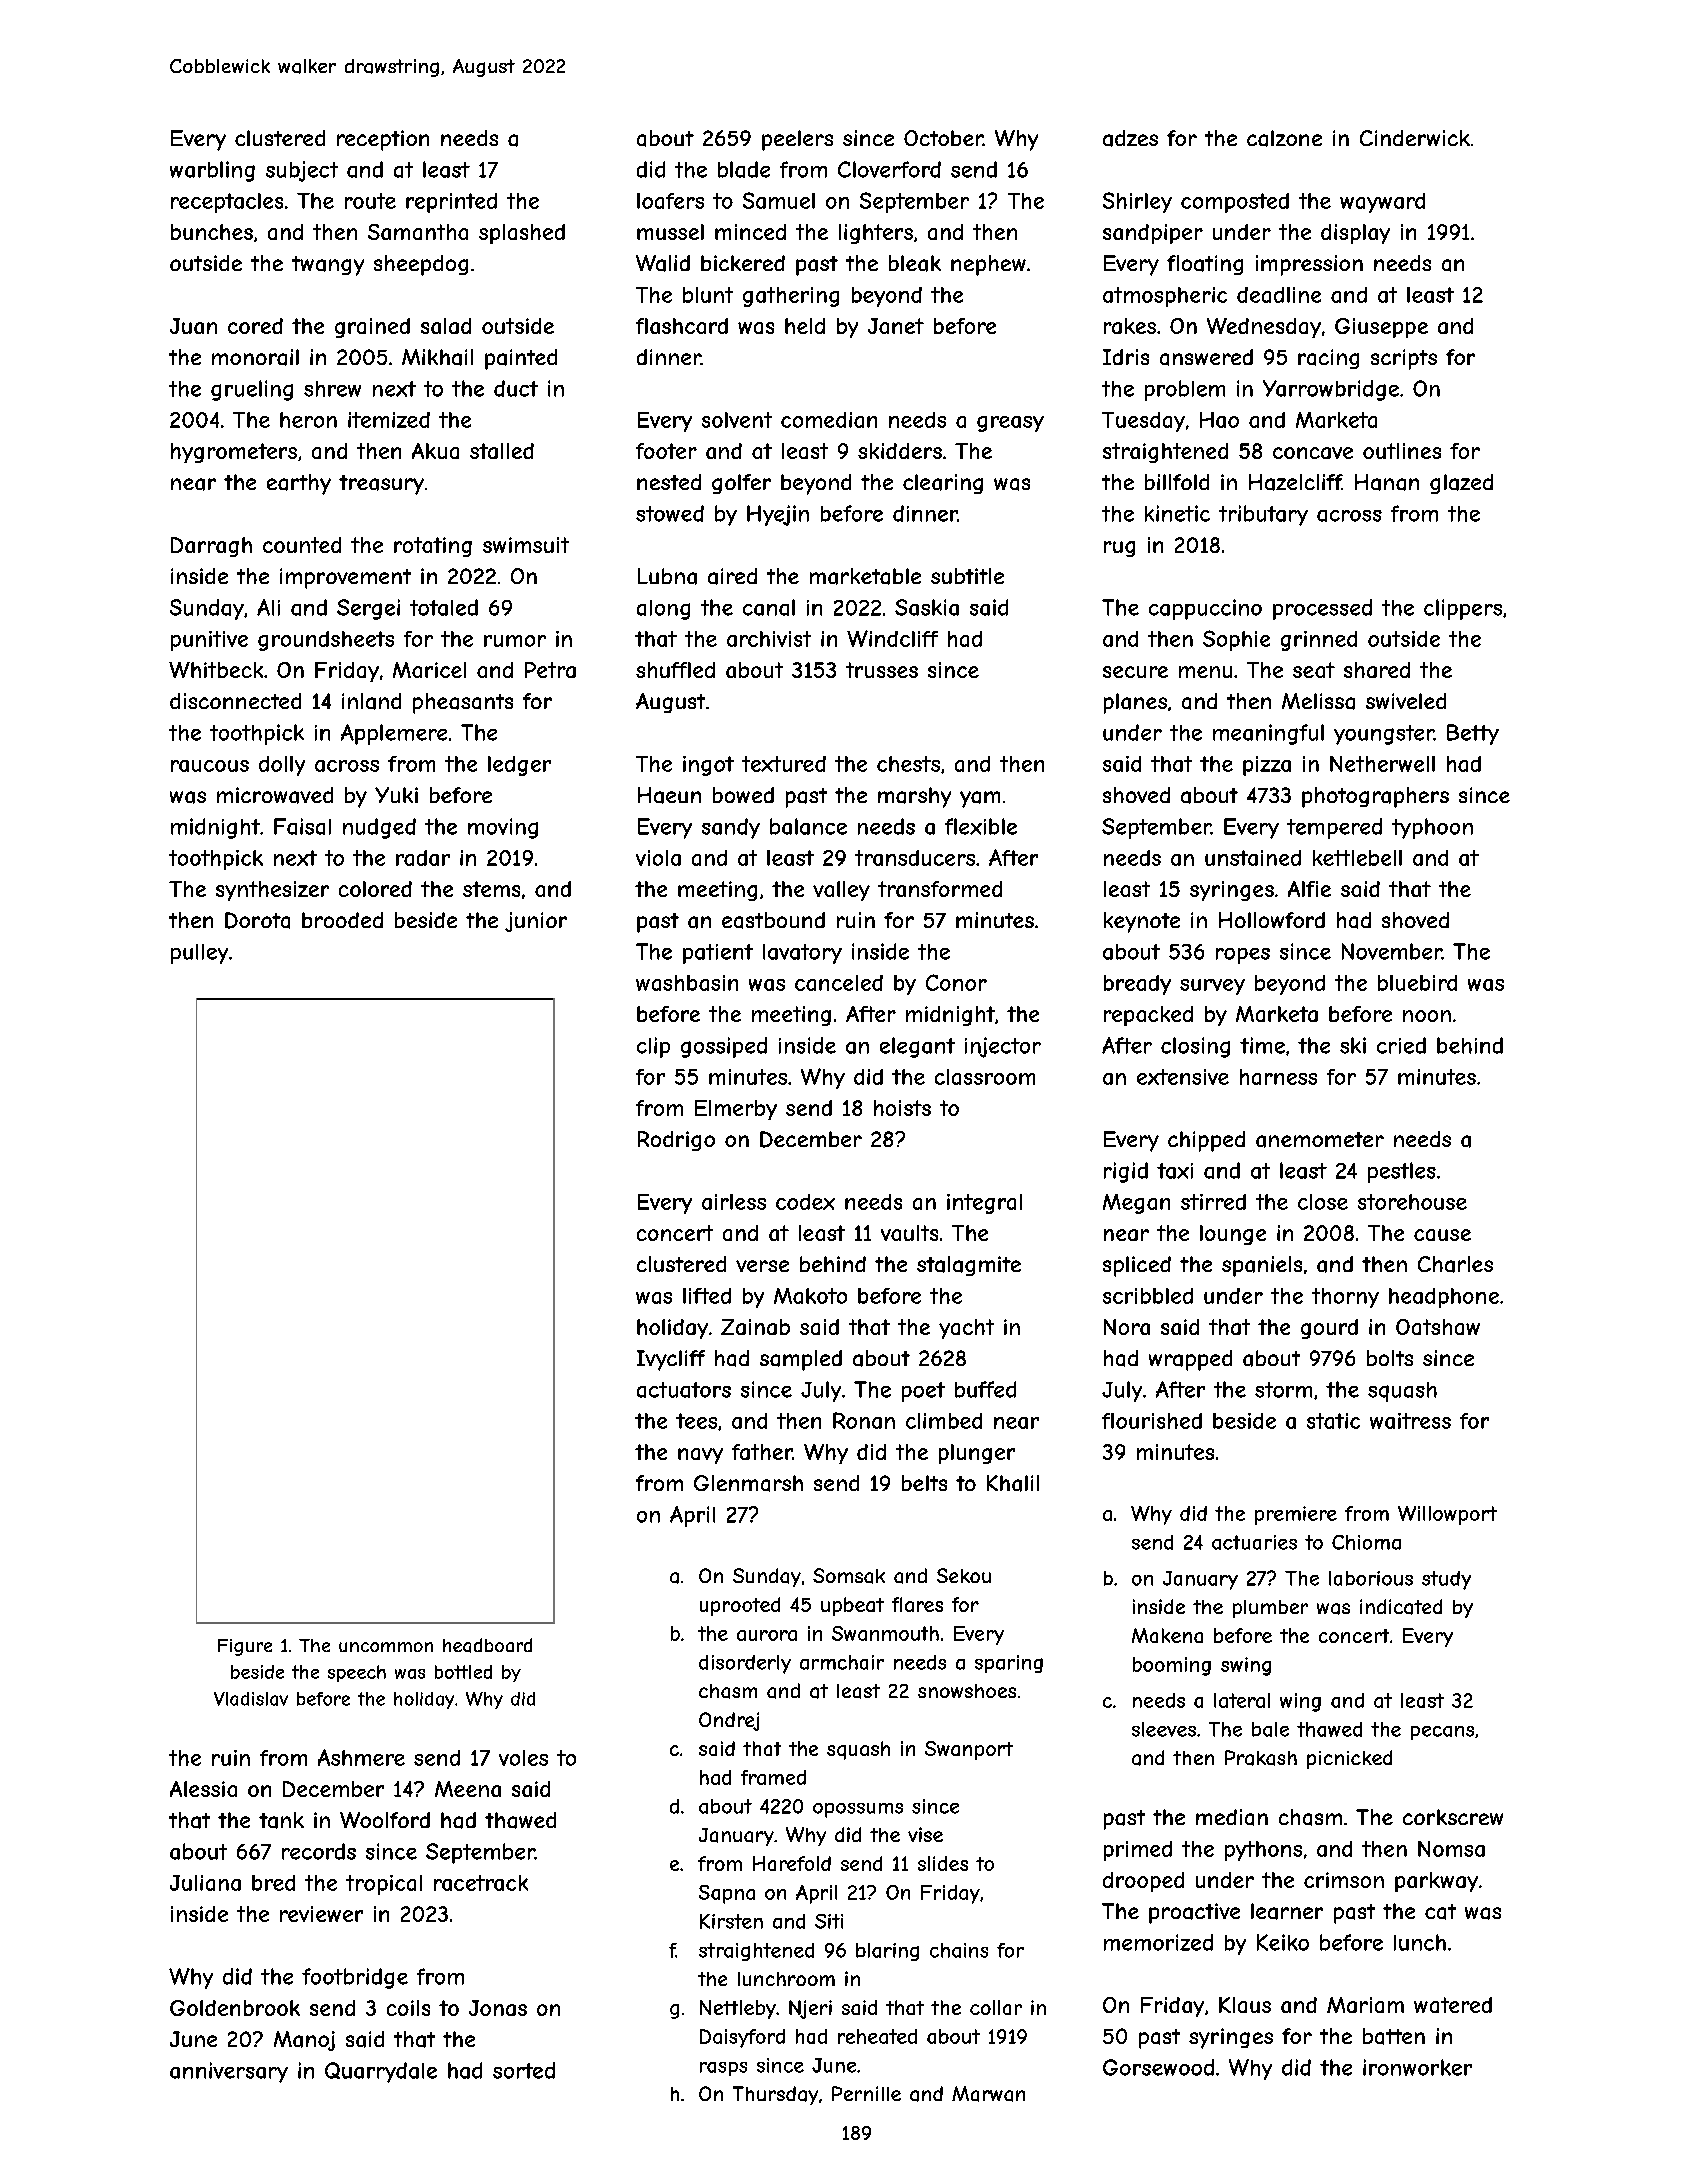 This page has width=1683, height=2178. I want to click on harness, so click(1278, 1077).
